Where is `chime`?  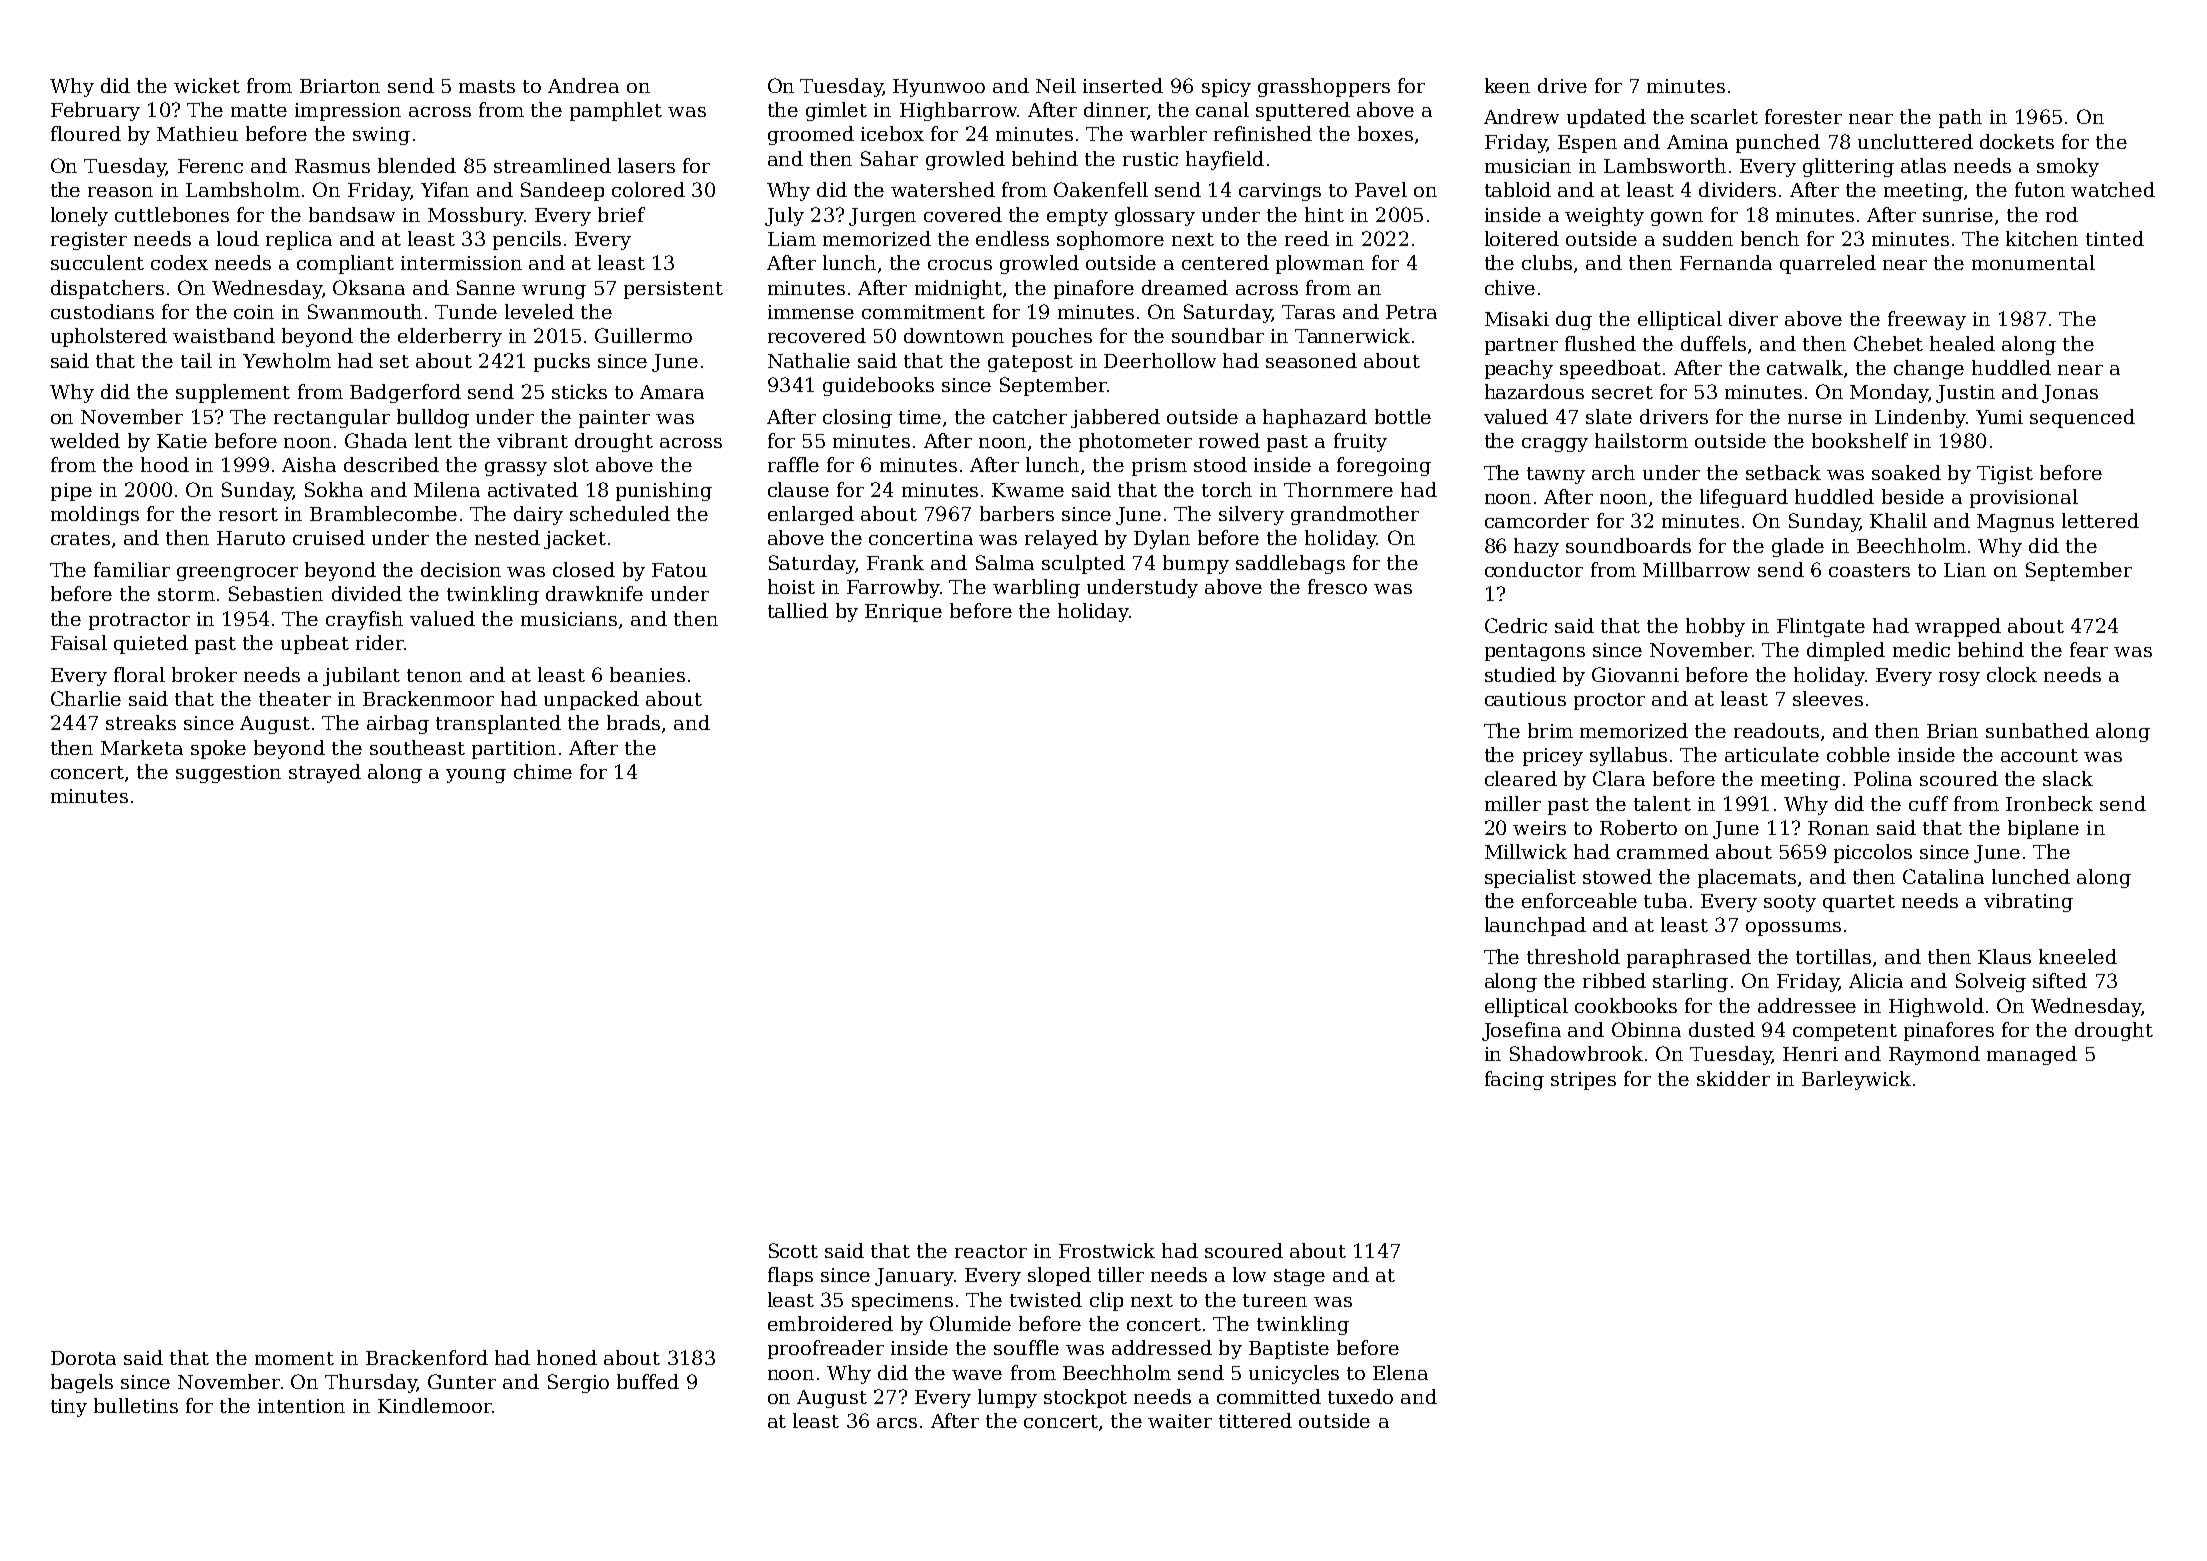
chime is located at coordinates (543, 771).
